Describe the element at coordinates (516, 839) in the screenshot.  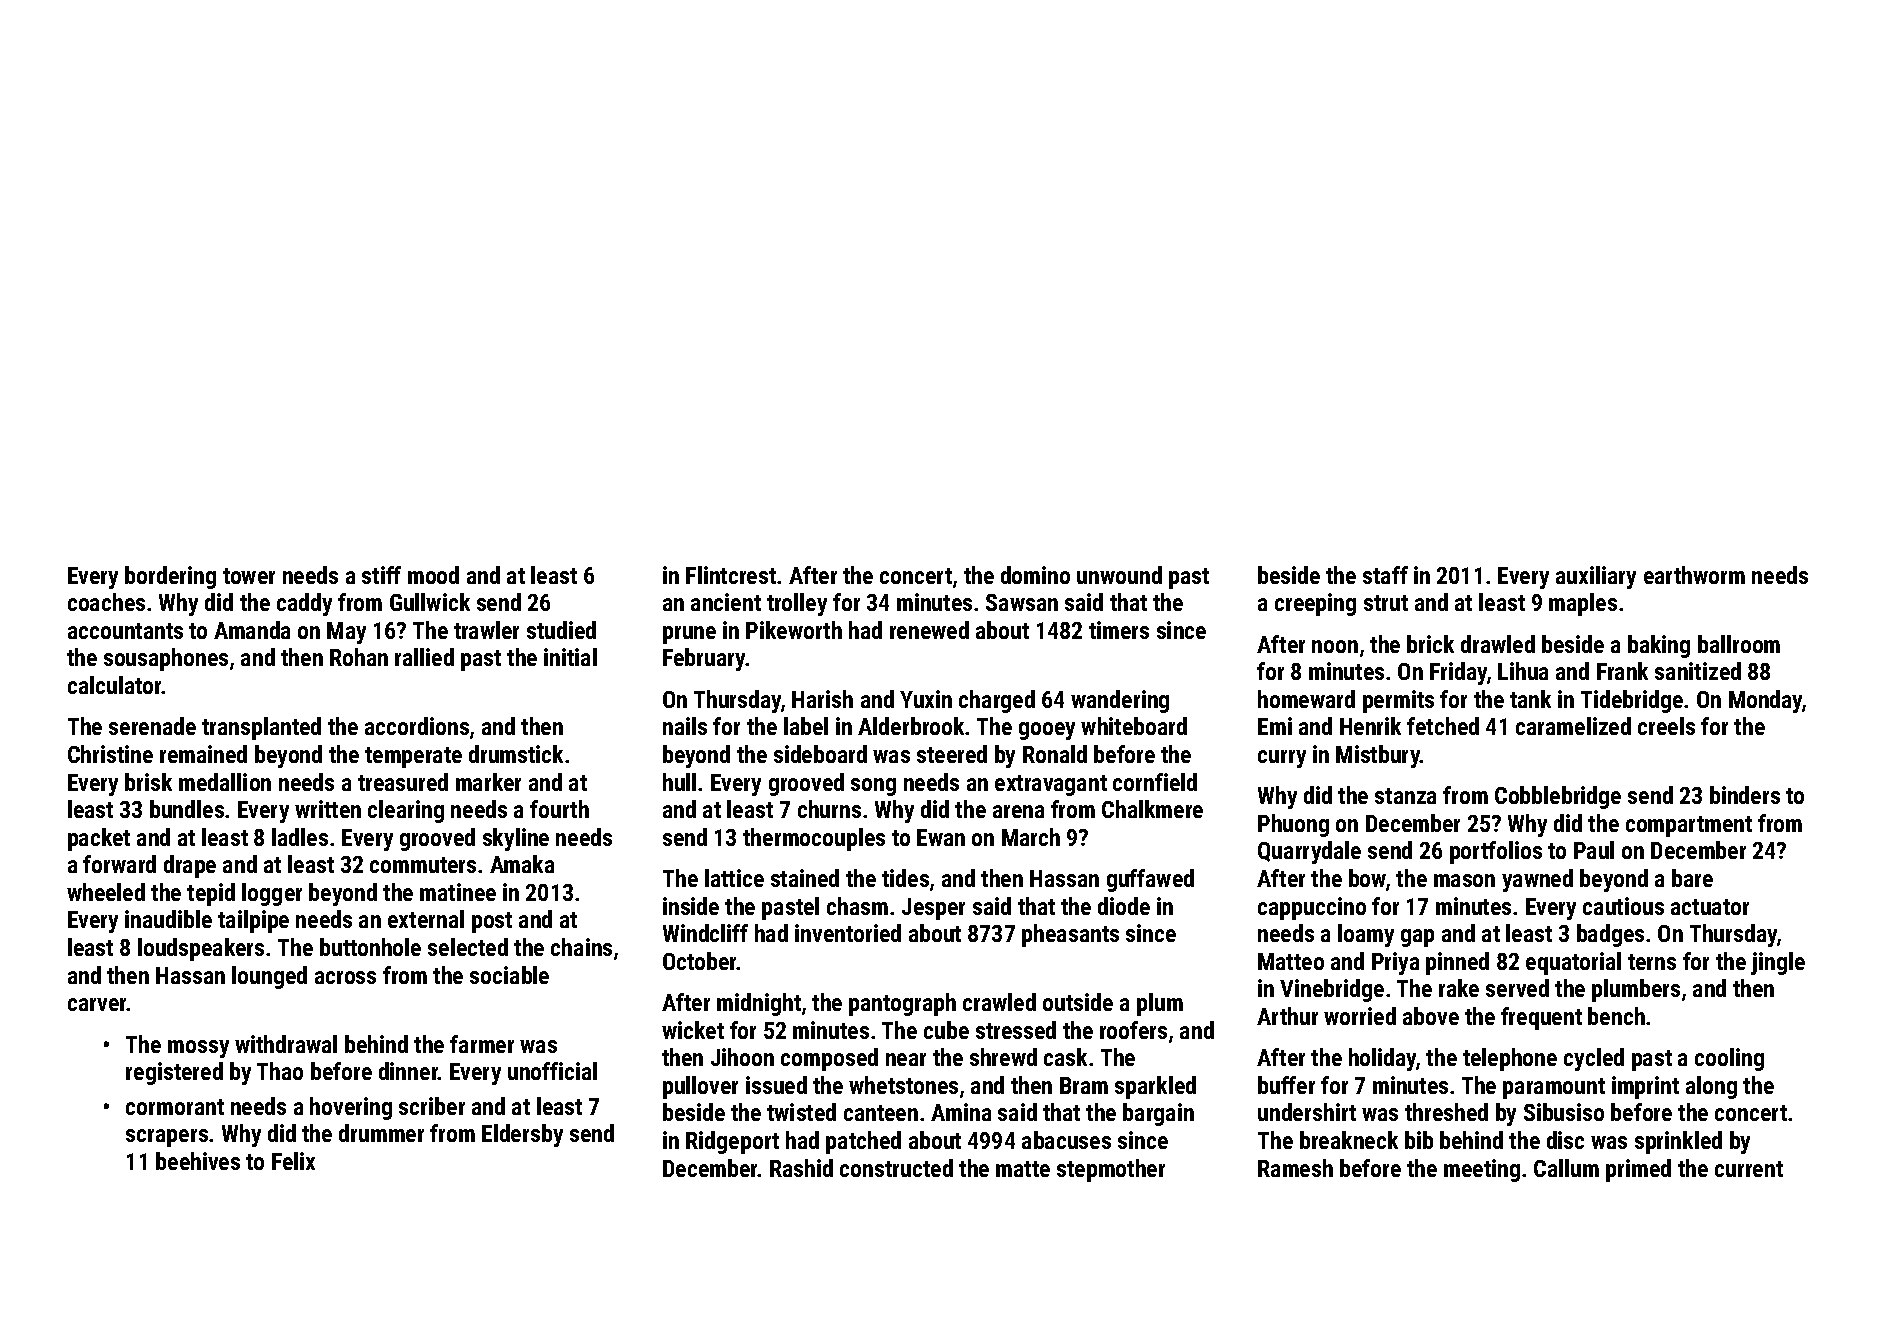
I see `skyline` at that location.
